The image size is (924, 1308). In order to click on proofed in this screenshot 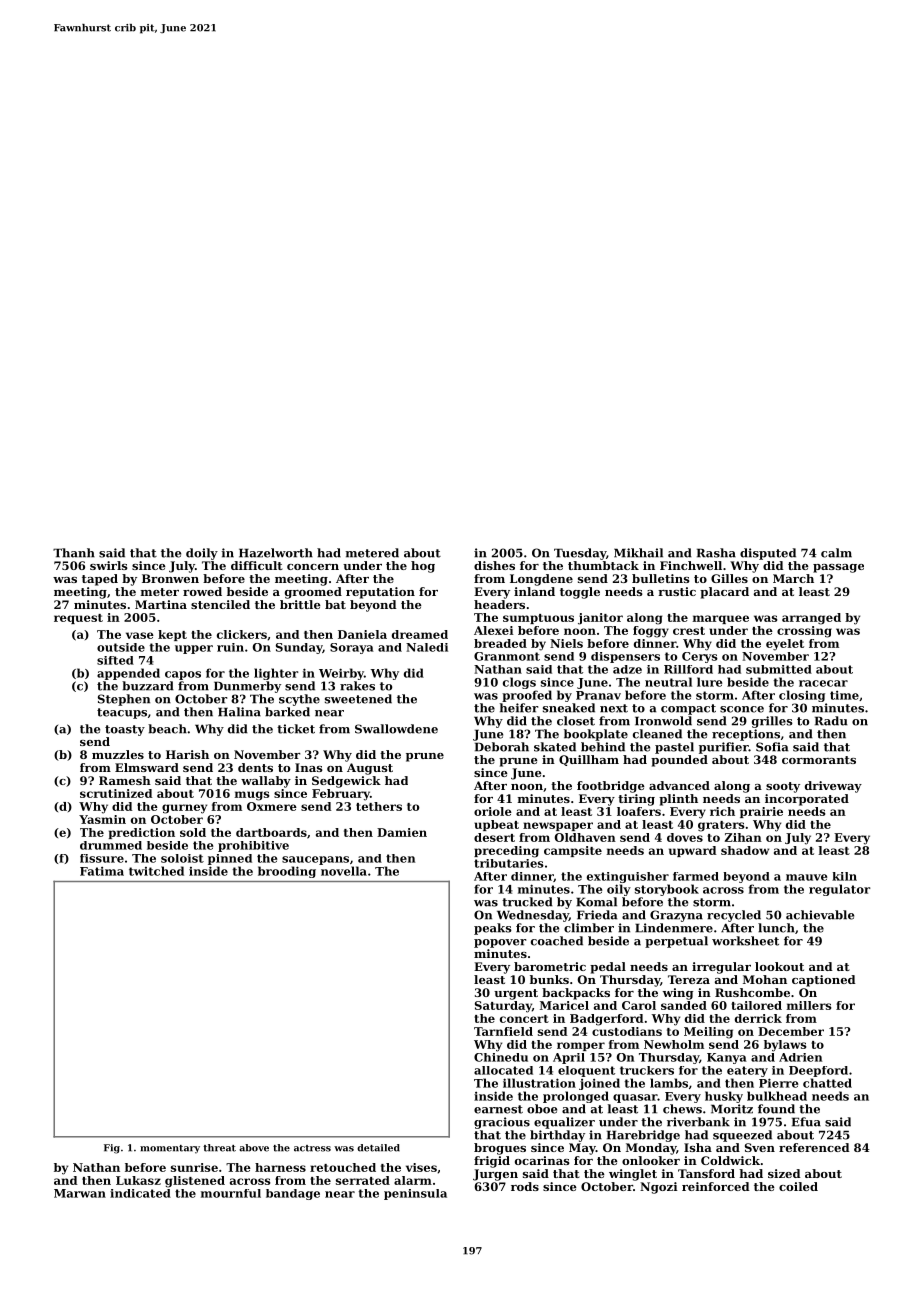, I will do `click(527, 696)`.
